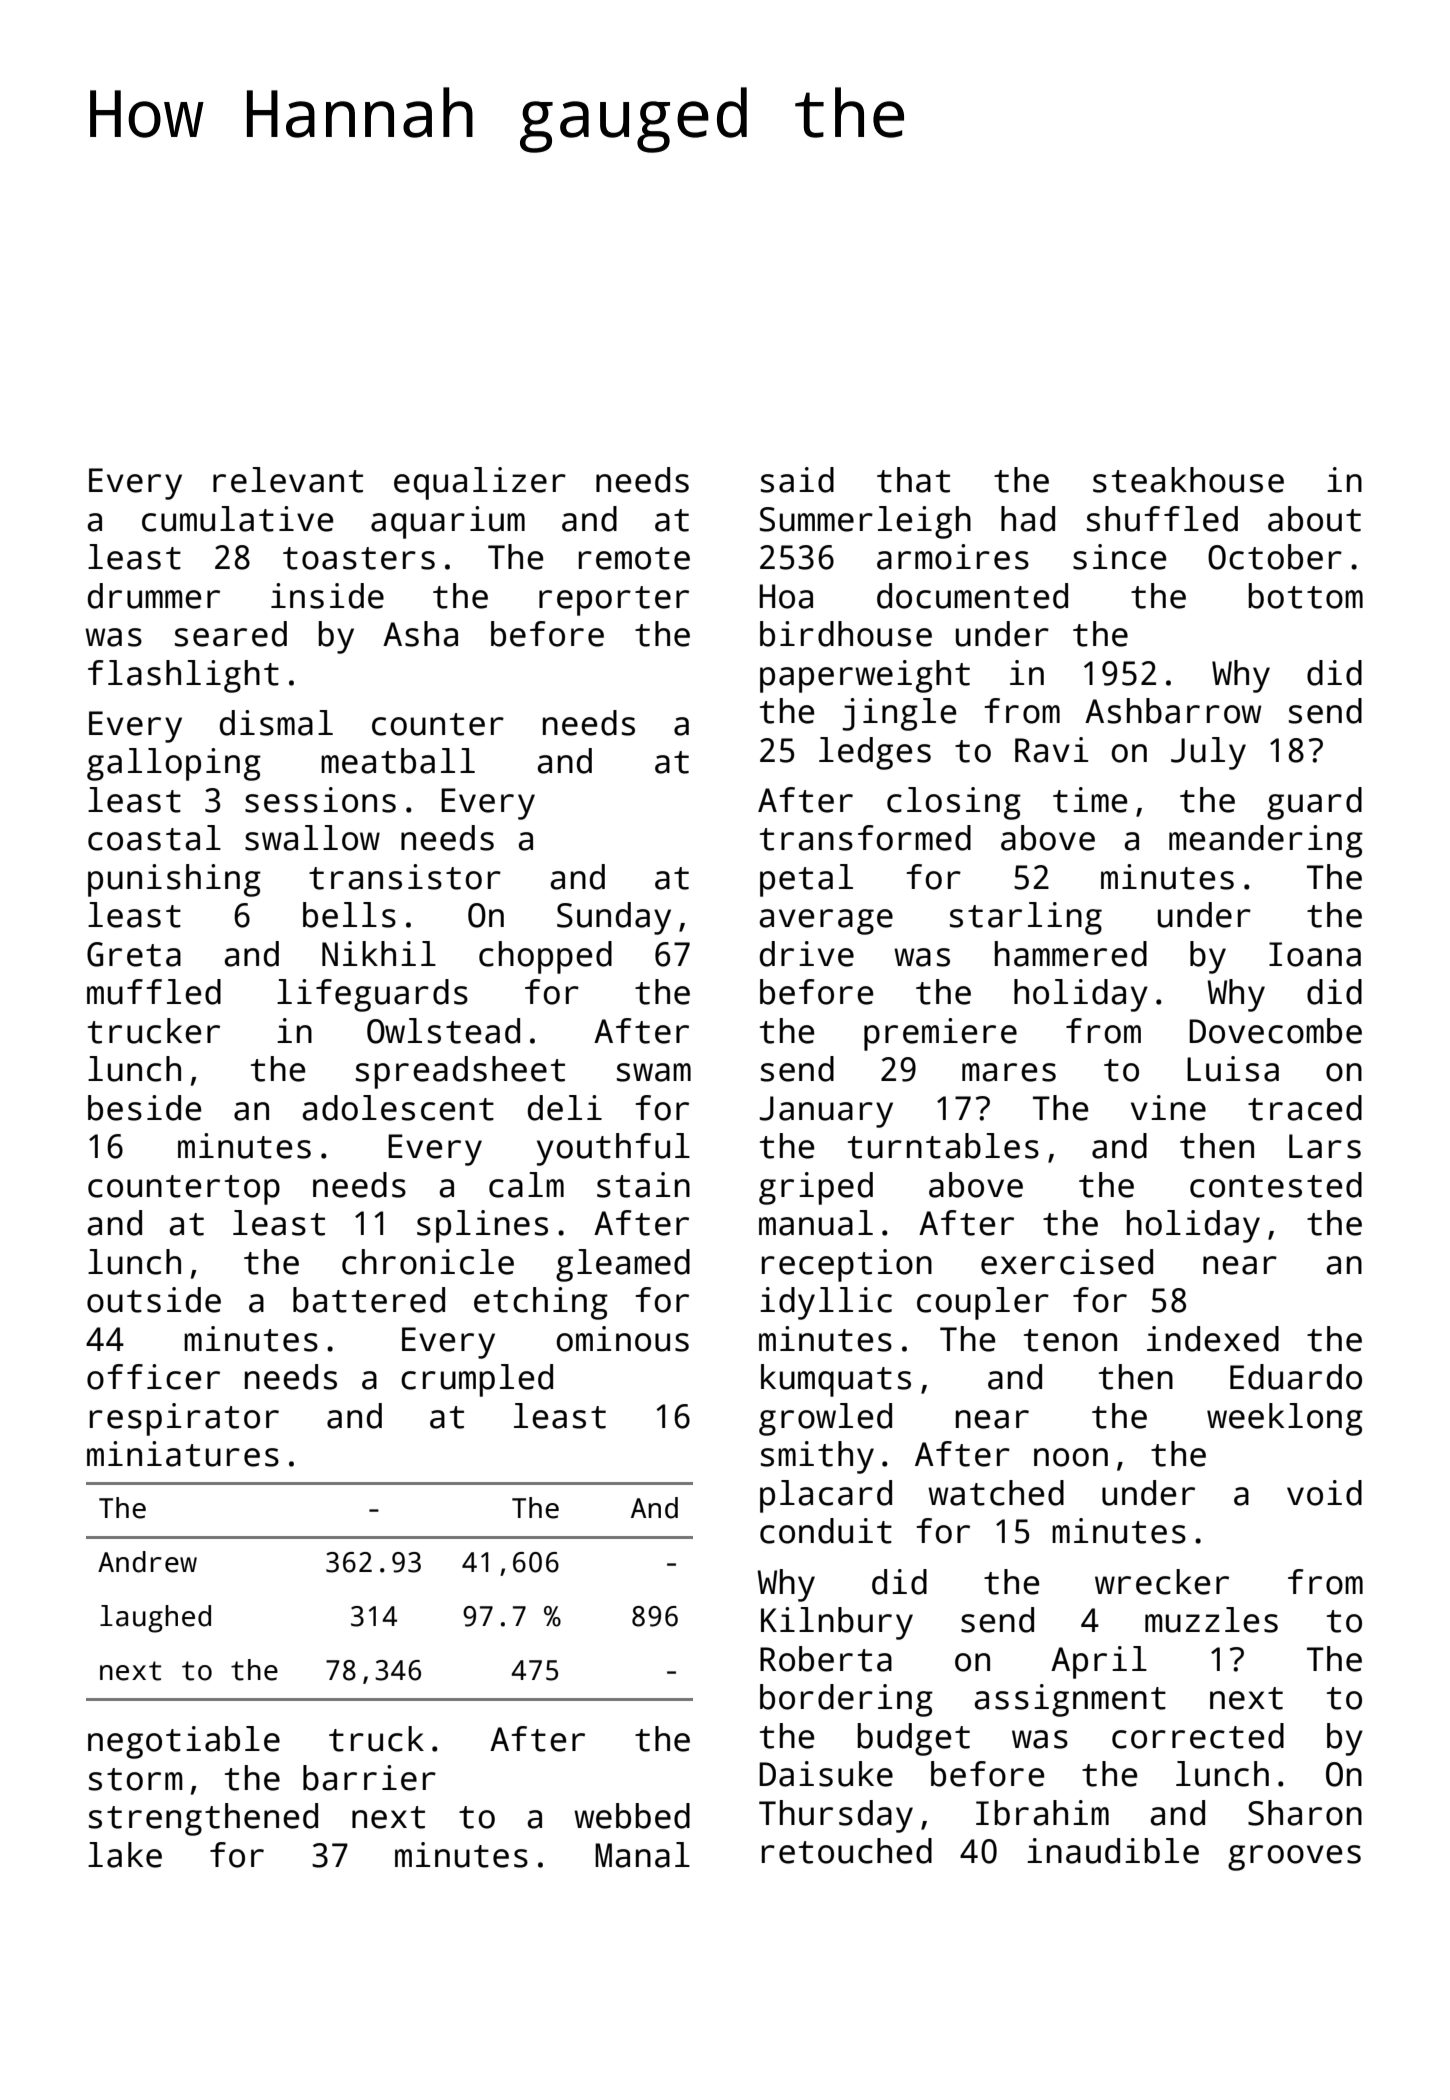  I want to click on said, so click(797, 480).
